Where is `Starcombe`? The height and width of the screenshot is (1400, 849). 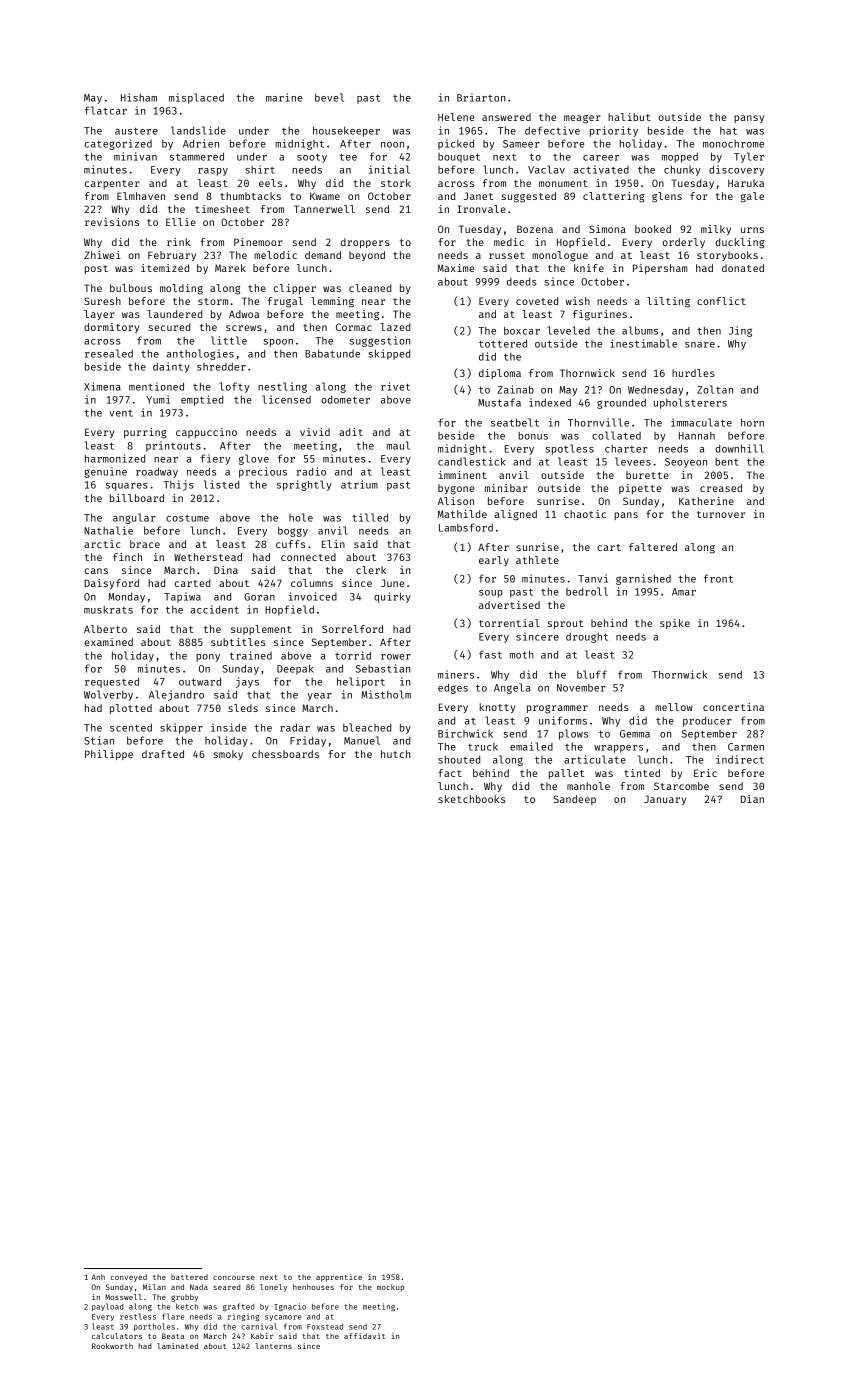
Starcombe is located at coordinates (681, 786).
